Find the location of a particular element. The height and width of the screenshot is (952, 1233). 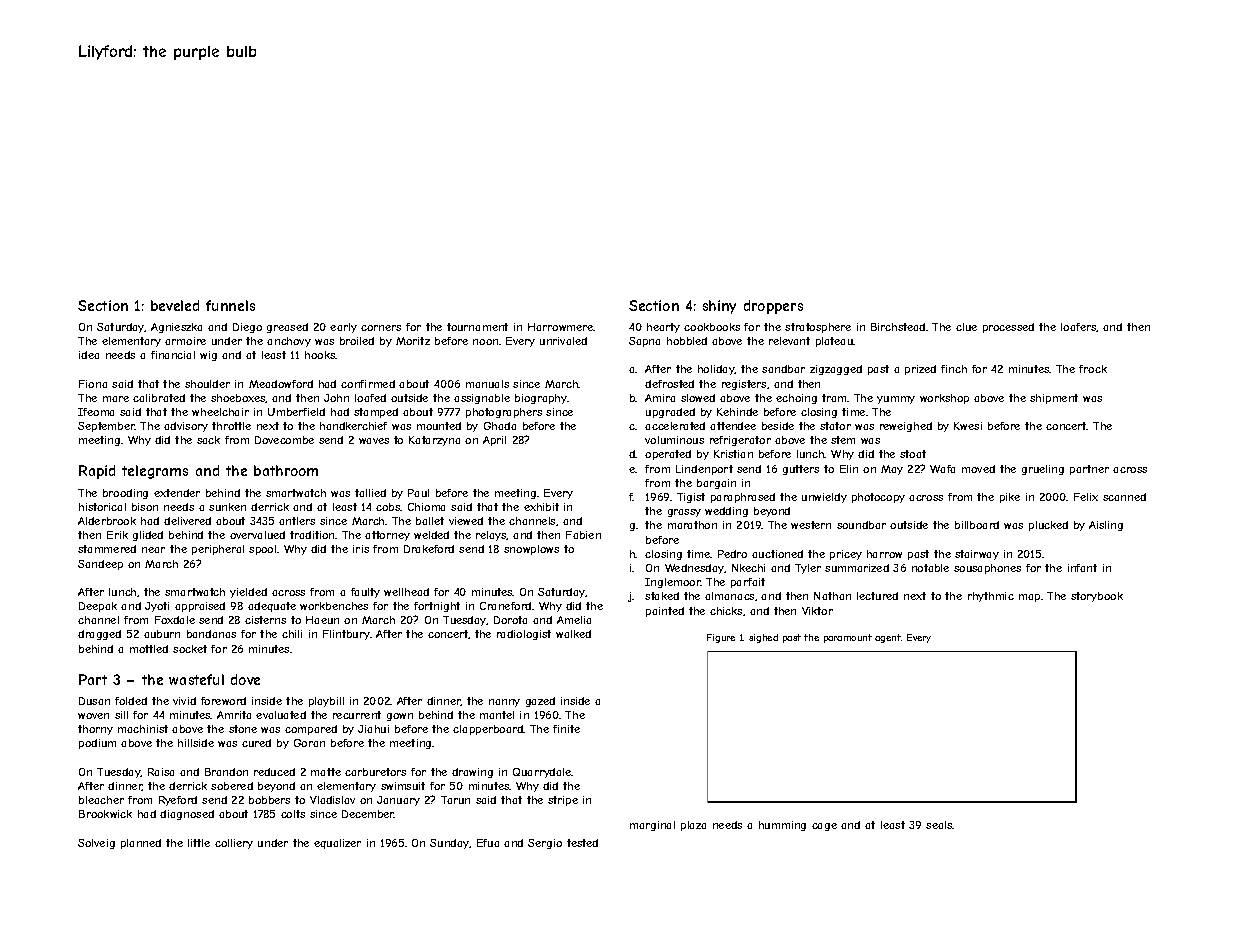

pike is located at coordinates (1010, 498).
